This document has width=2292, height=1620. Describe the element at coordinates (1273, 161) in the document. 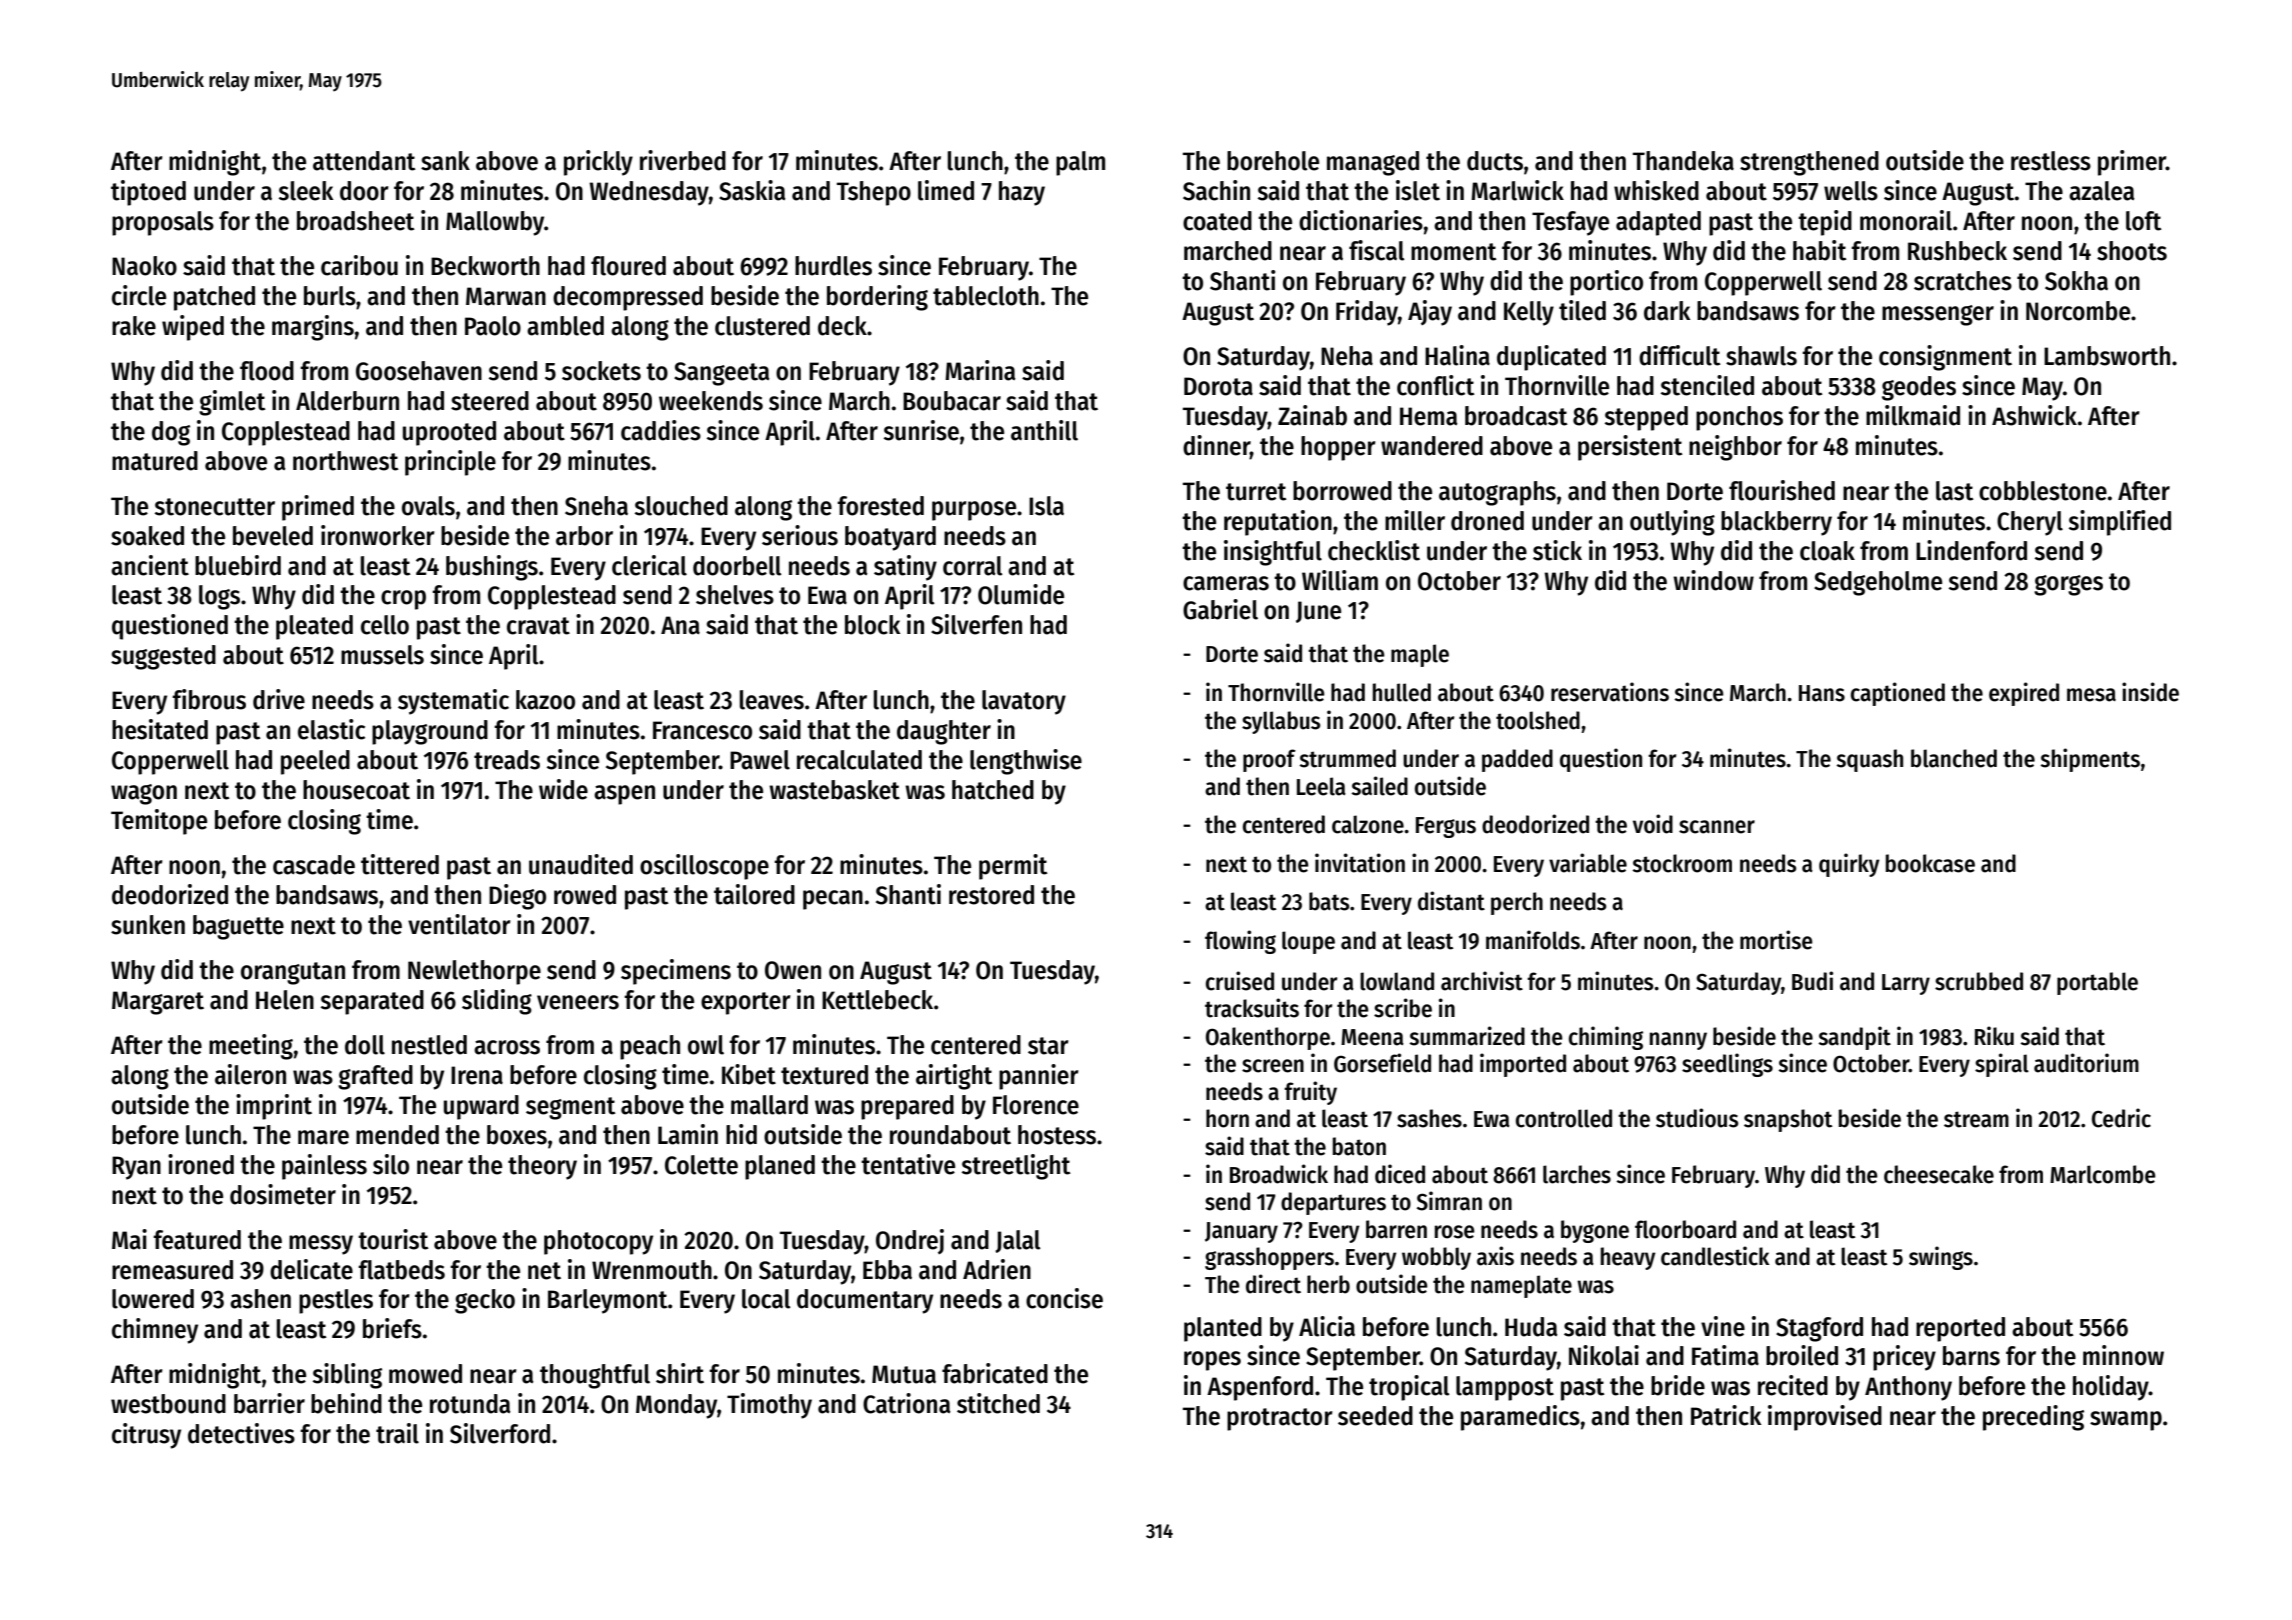

I see `borehole` at that location.
